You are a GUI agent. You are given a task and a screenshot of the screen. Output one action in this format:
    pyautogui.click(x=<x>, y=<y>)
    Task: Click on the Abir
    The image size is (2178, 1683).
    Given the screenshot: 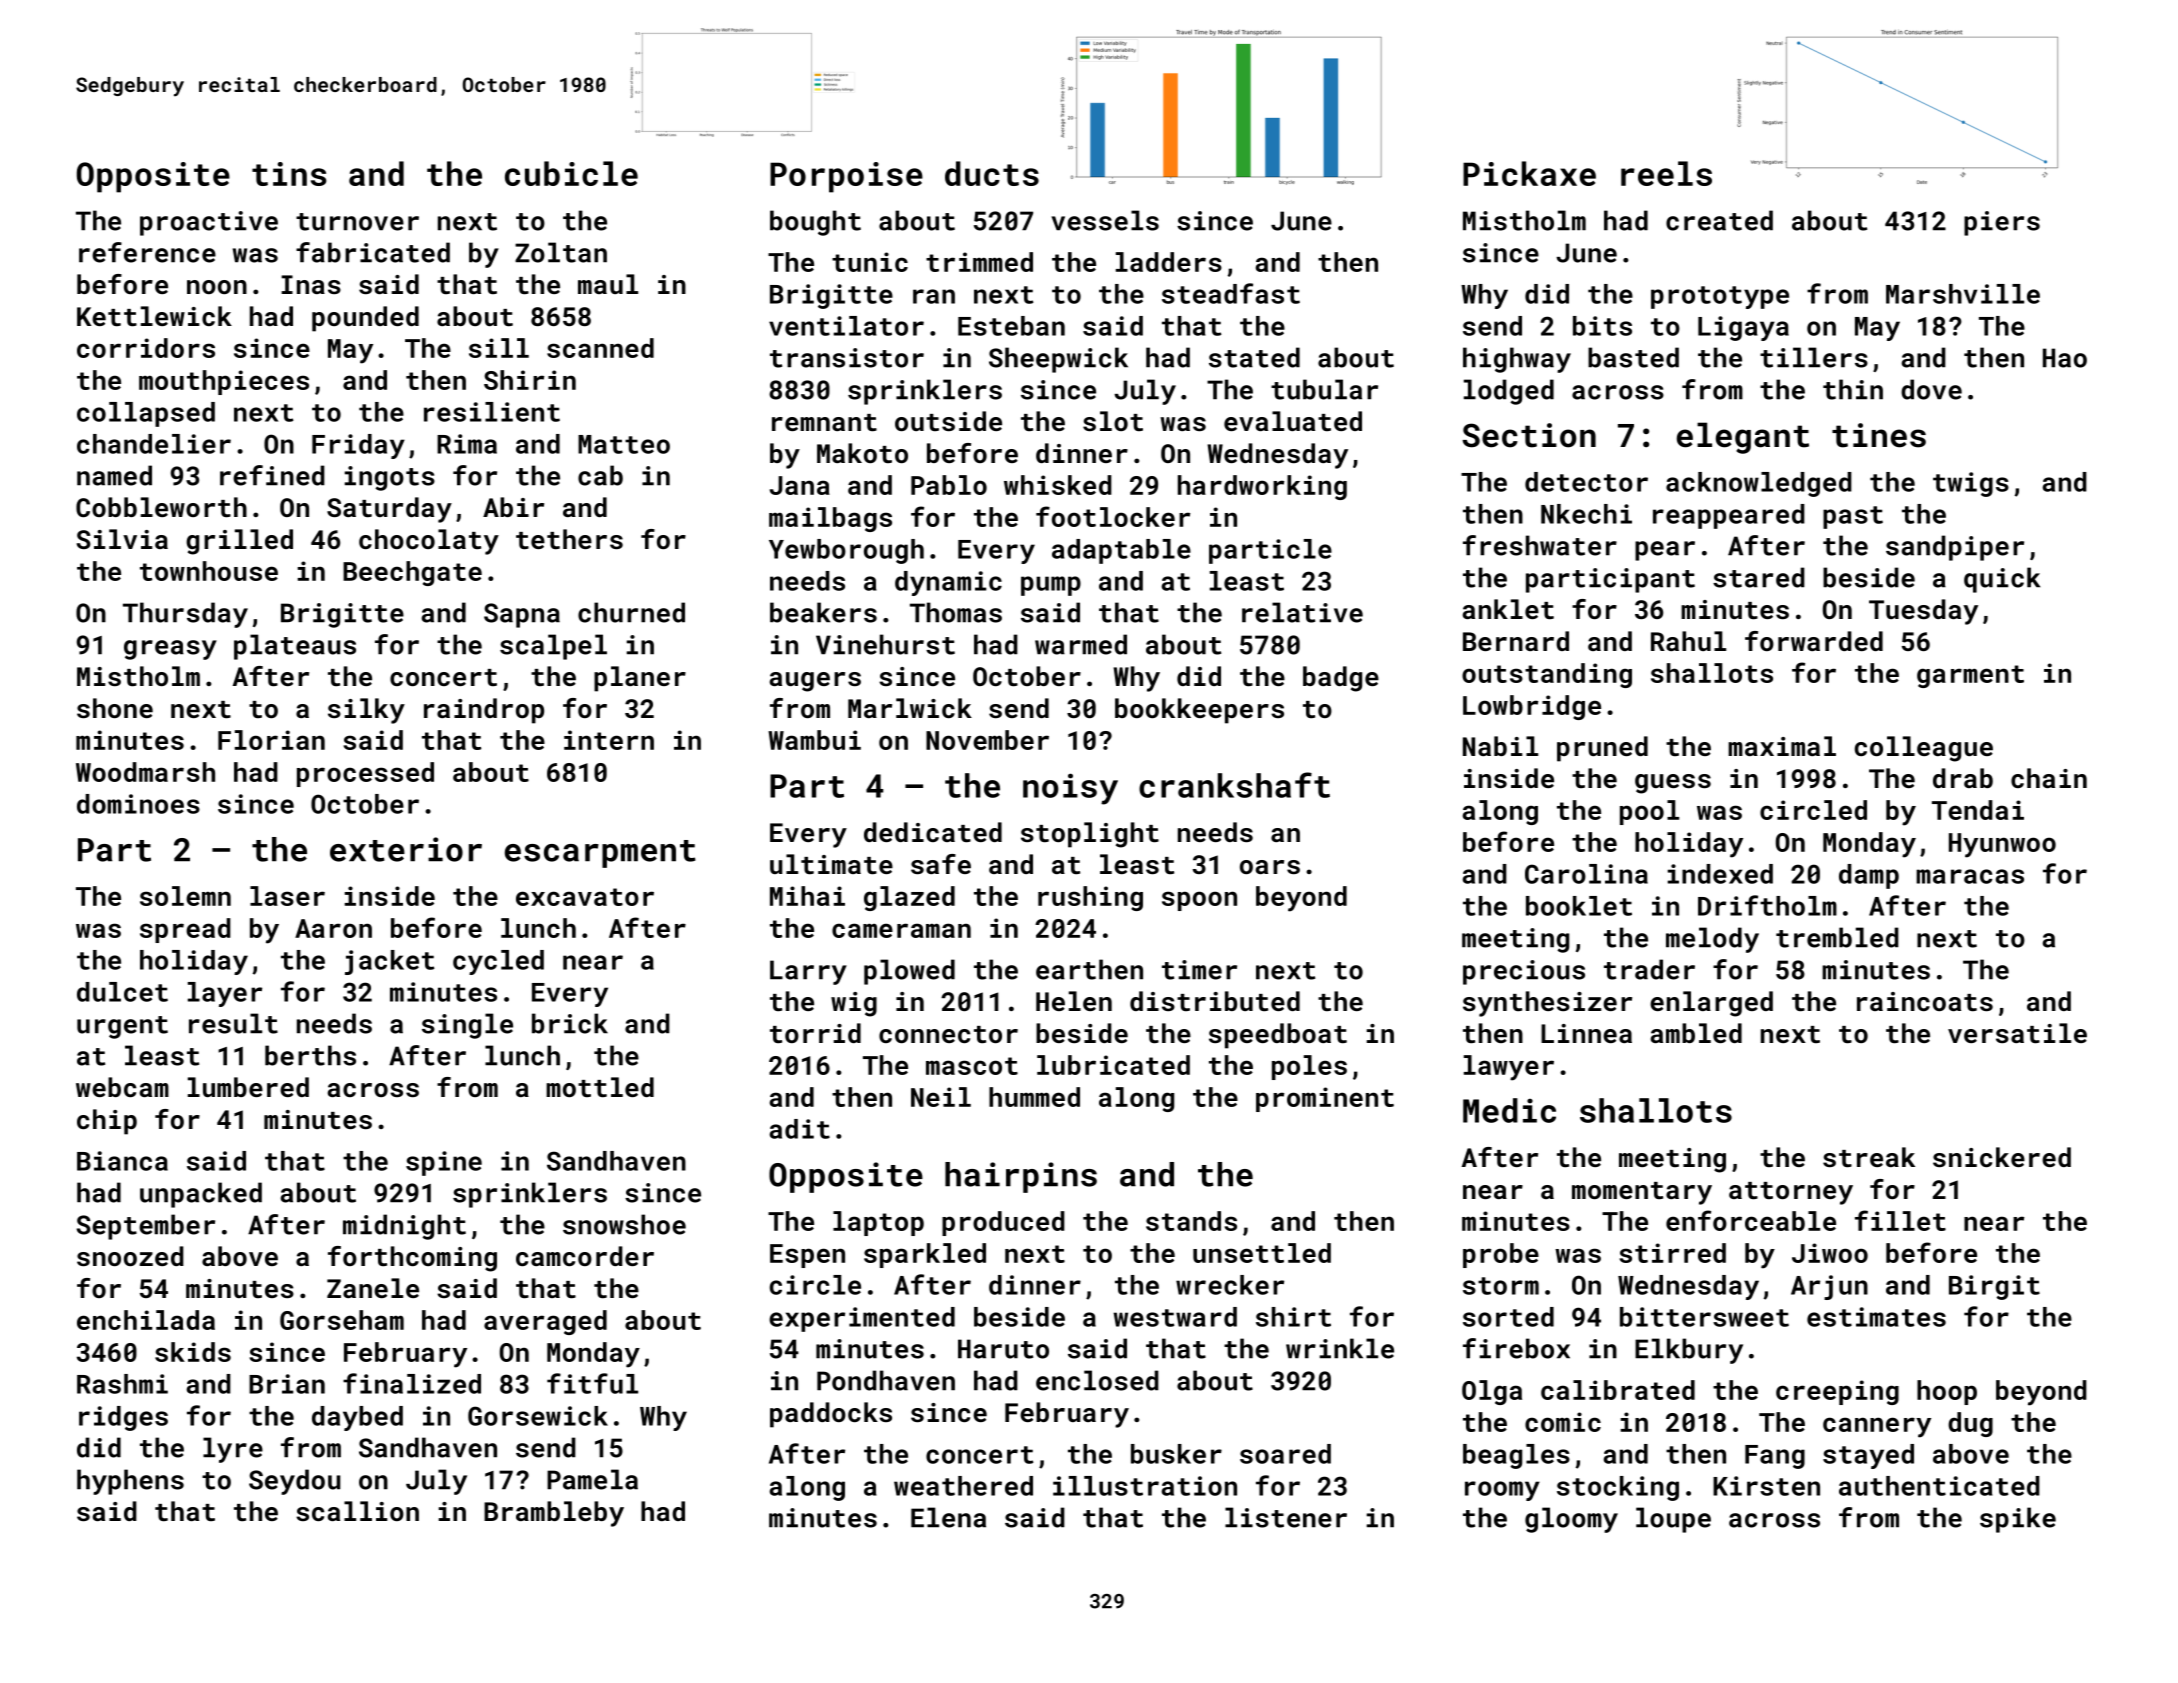 What is the action you would take?
    pyautogui.click(x=513, y=507)
